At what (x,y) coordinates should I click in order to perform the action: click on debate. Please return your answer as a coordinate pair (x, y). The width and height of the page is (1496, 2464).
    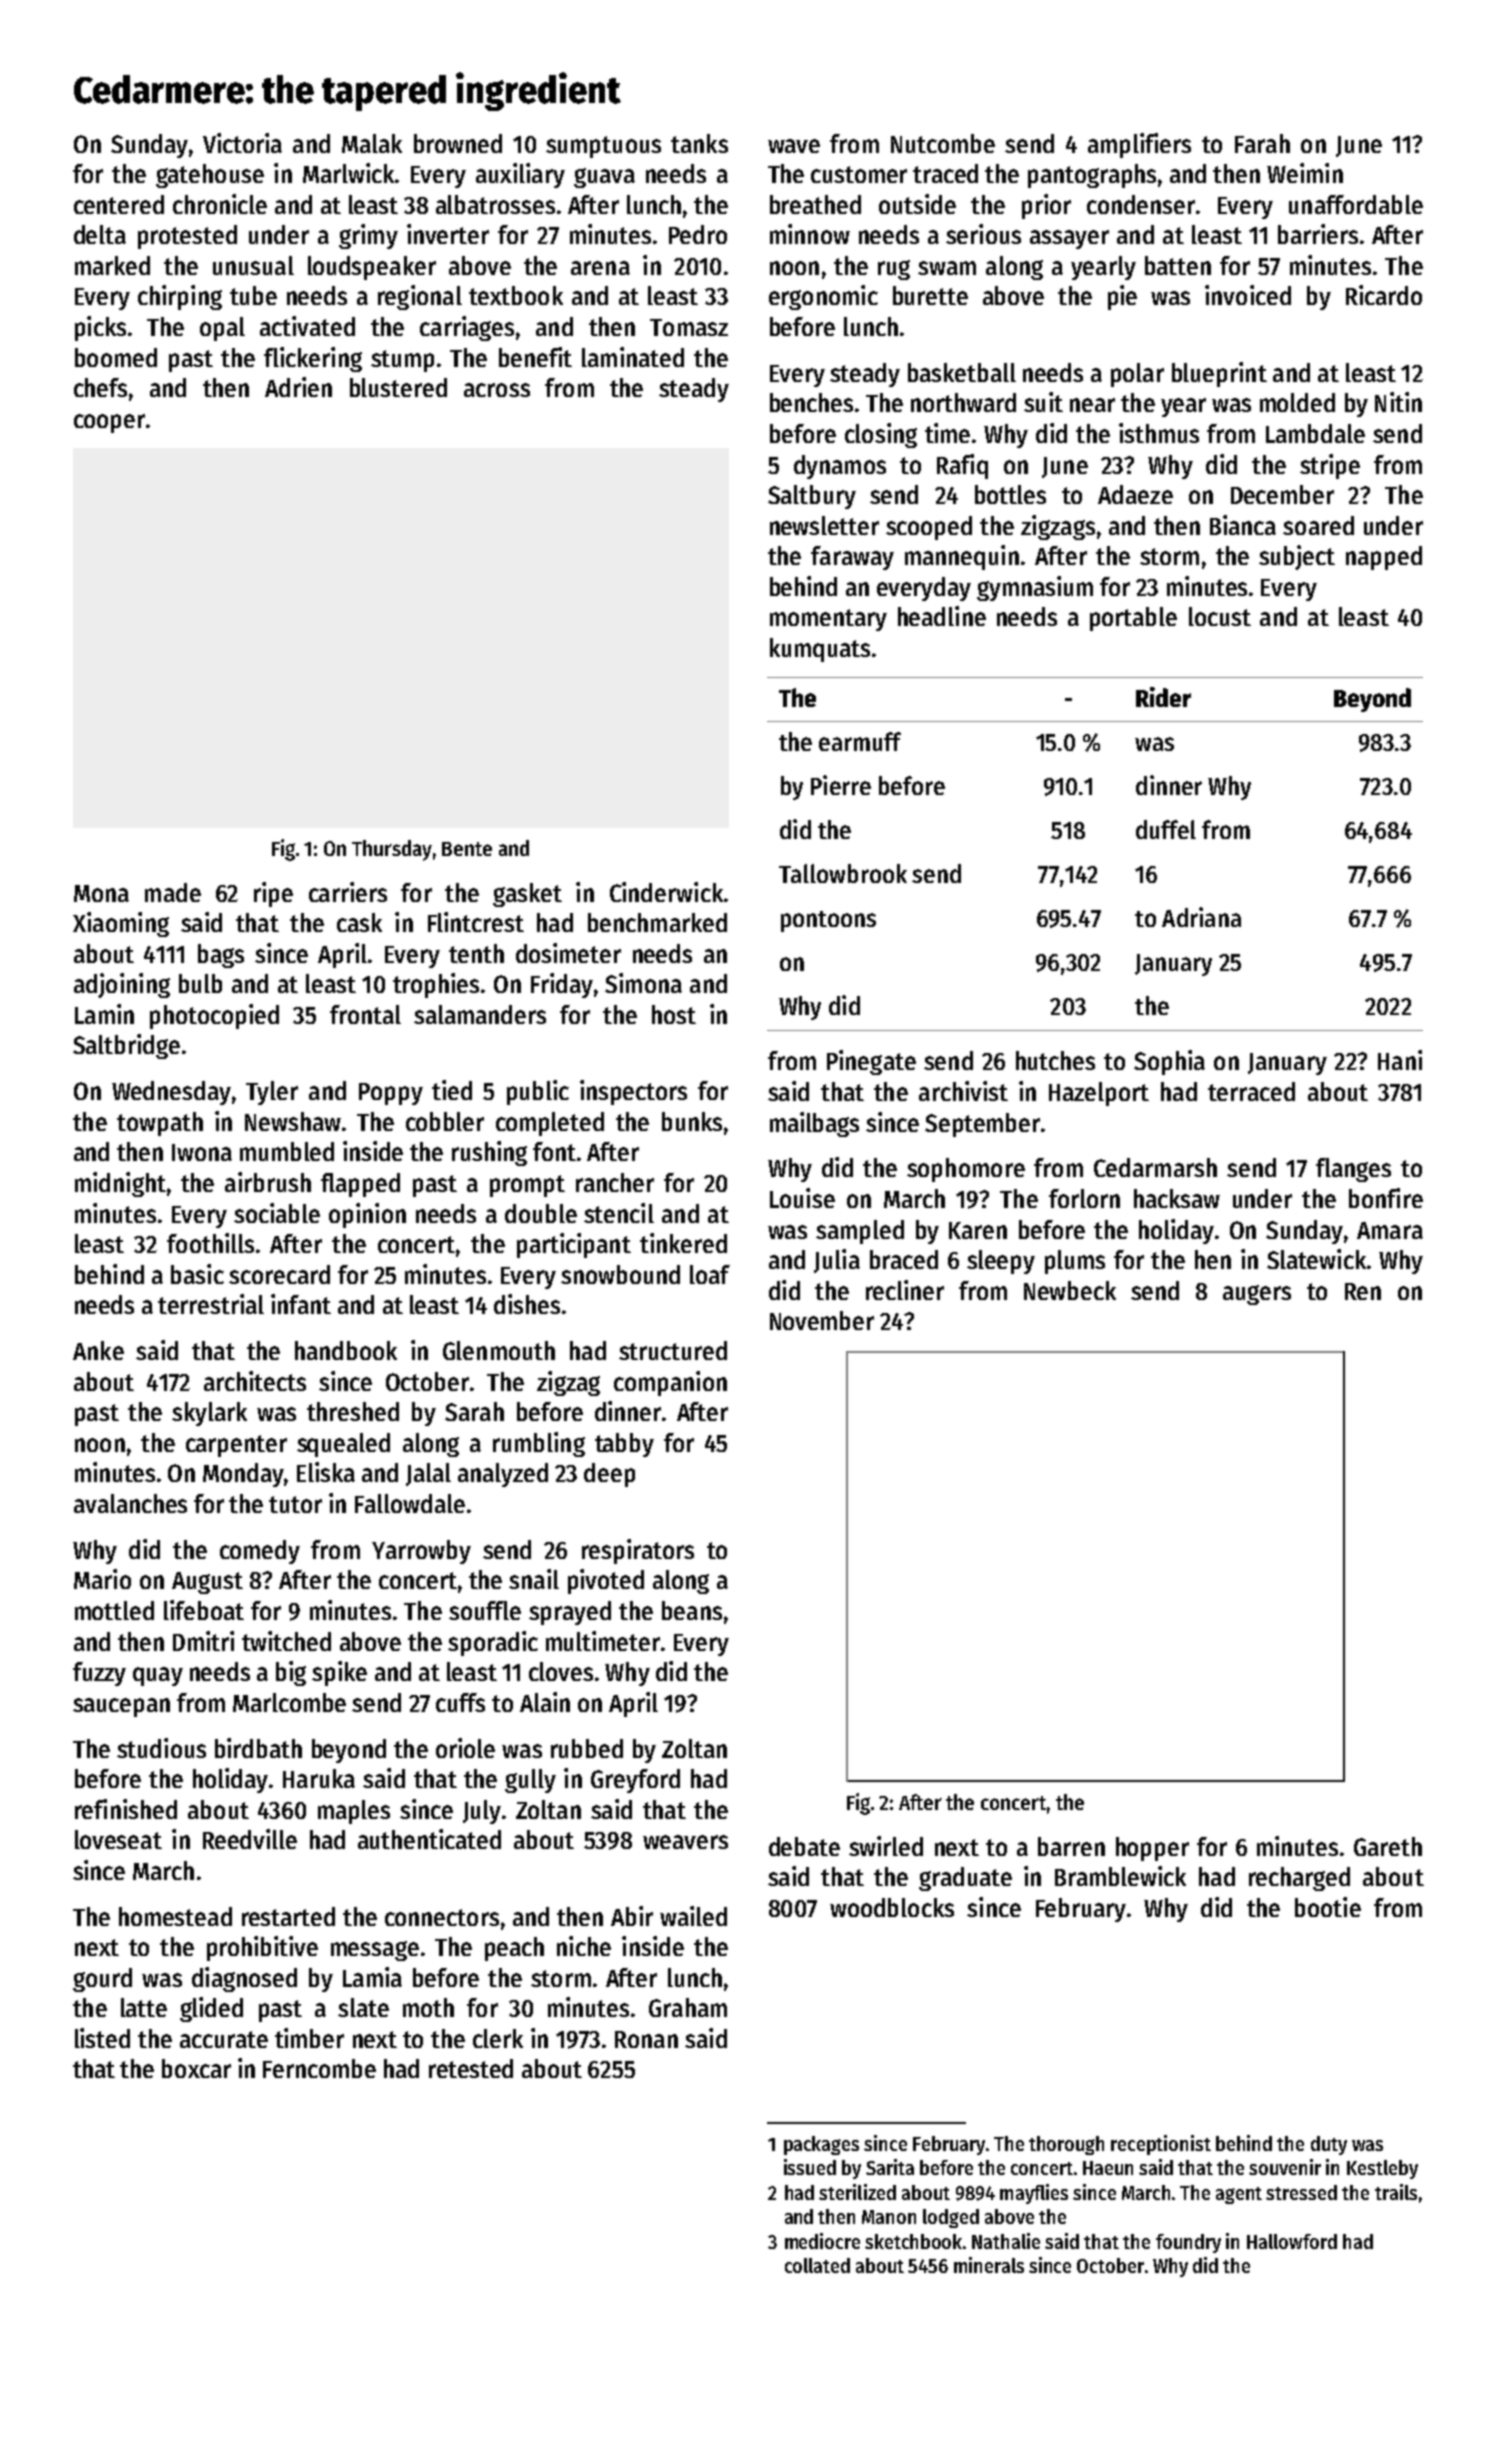
    Looking at the image, I should click on (804, 1846).
